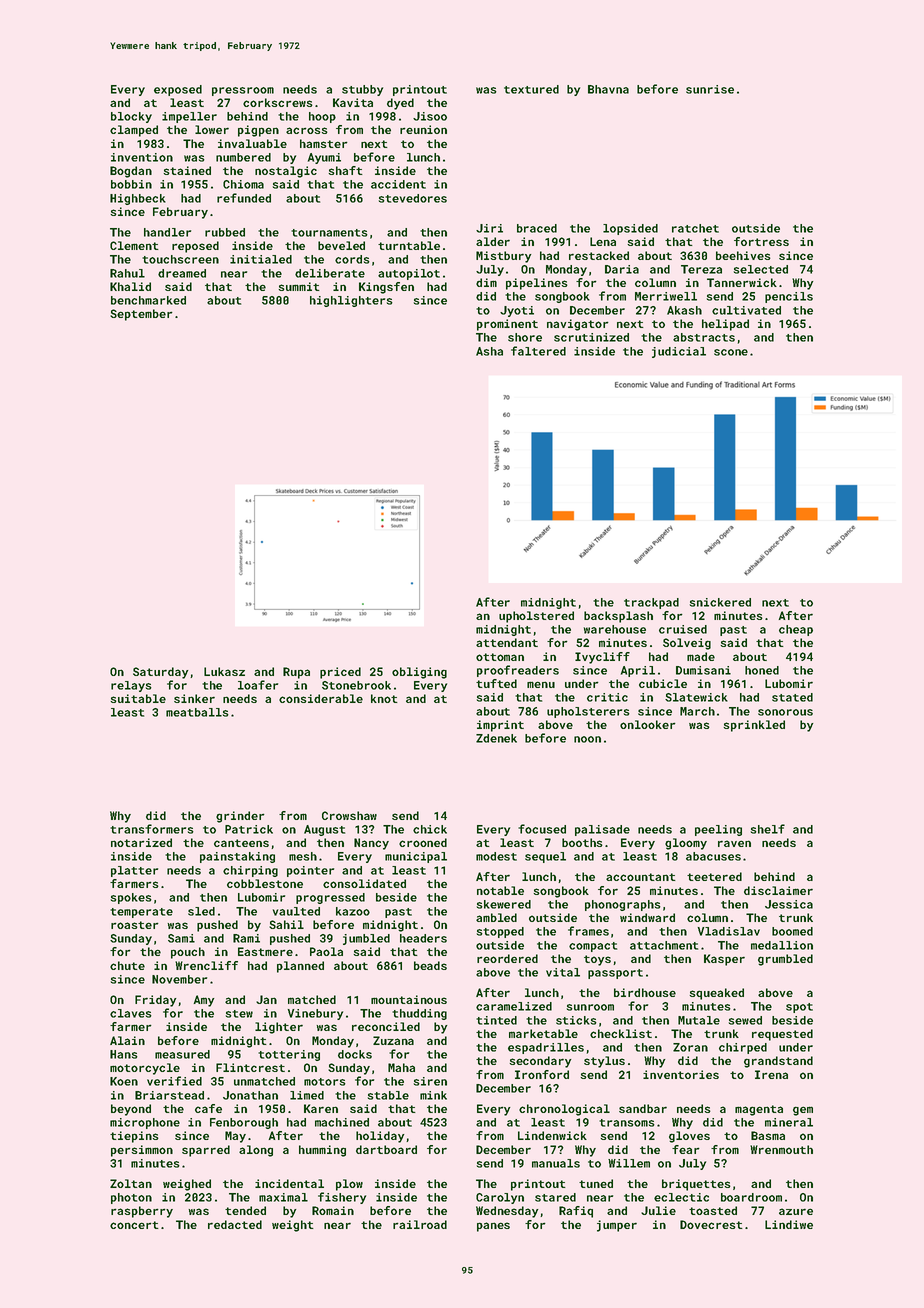 Image resolution: width=924 pixels, height=1308 pixels. Describe the element at coordinates (493, 1227) in the document. I see `panes` at that location.
